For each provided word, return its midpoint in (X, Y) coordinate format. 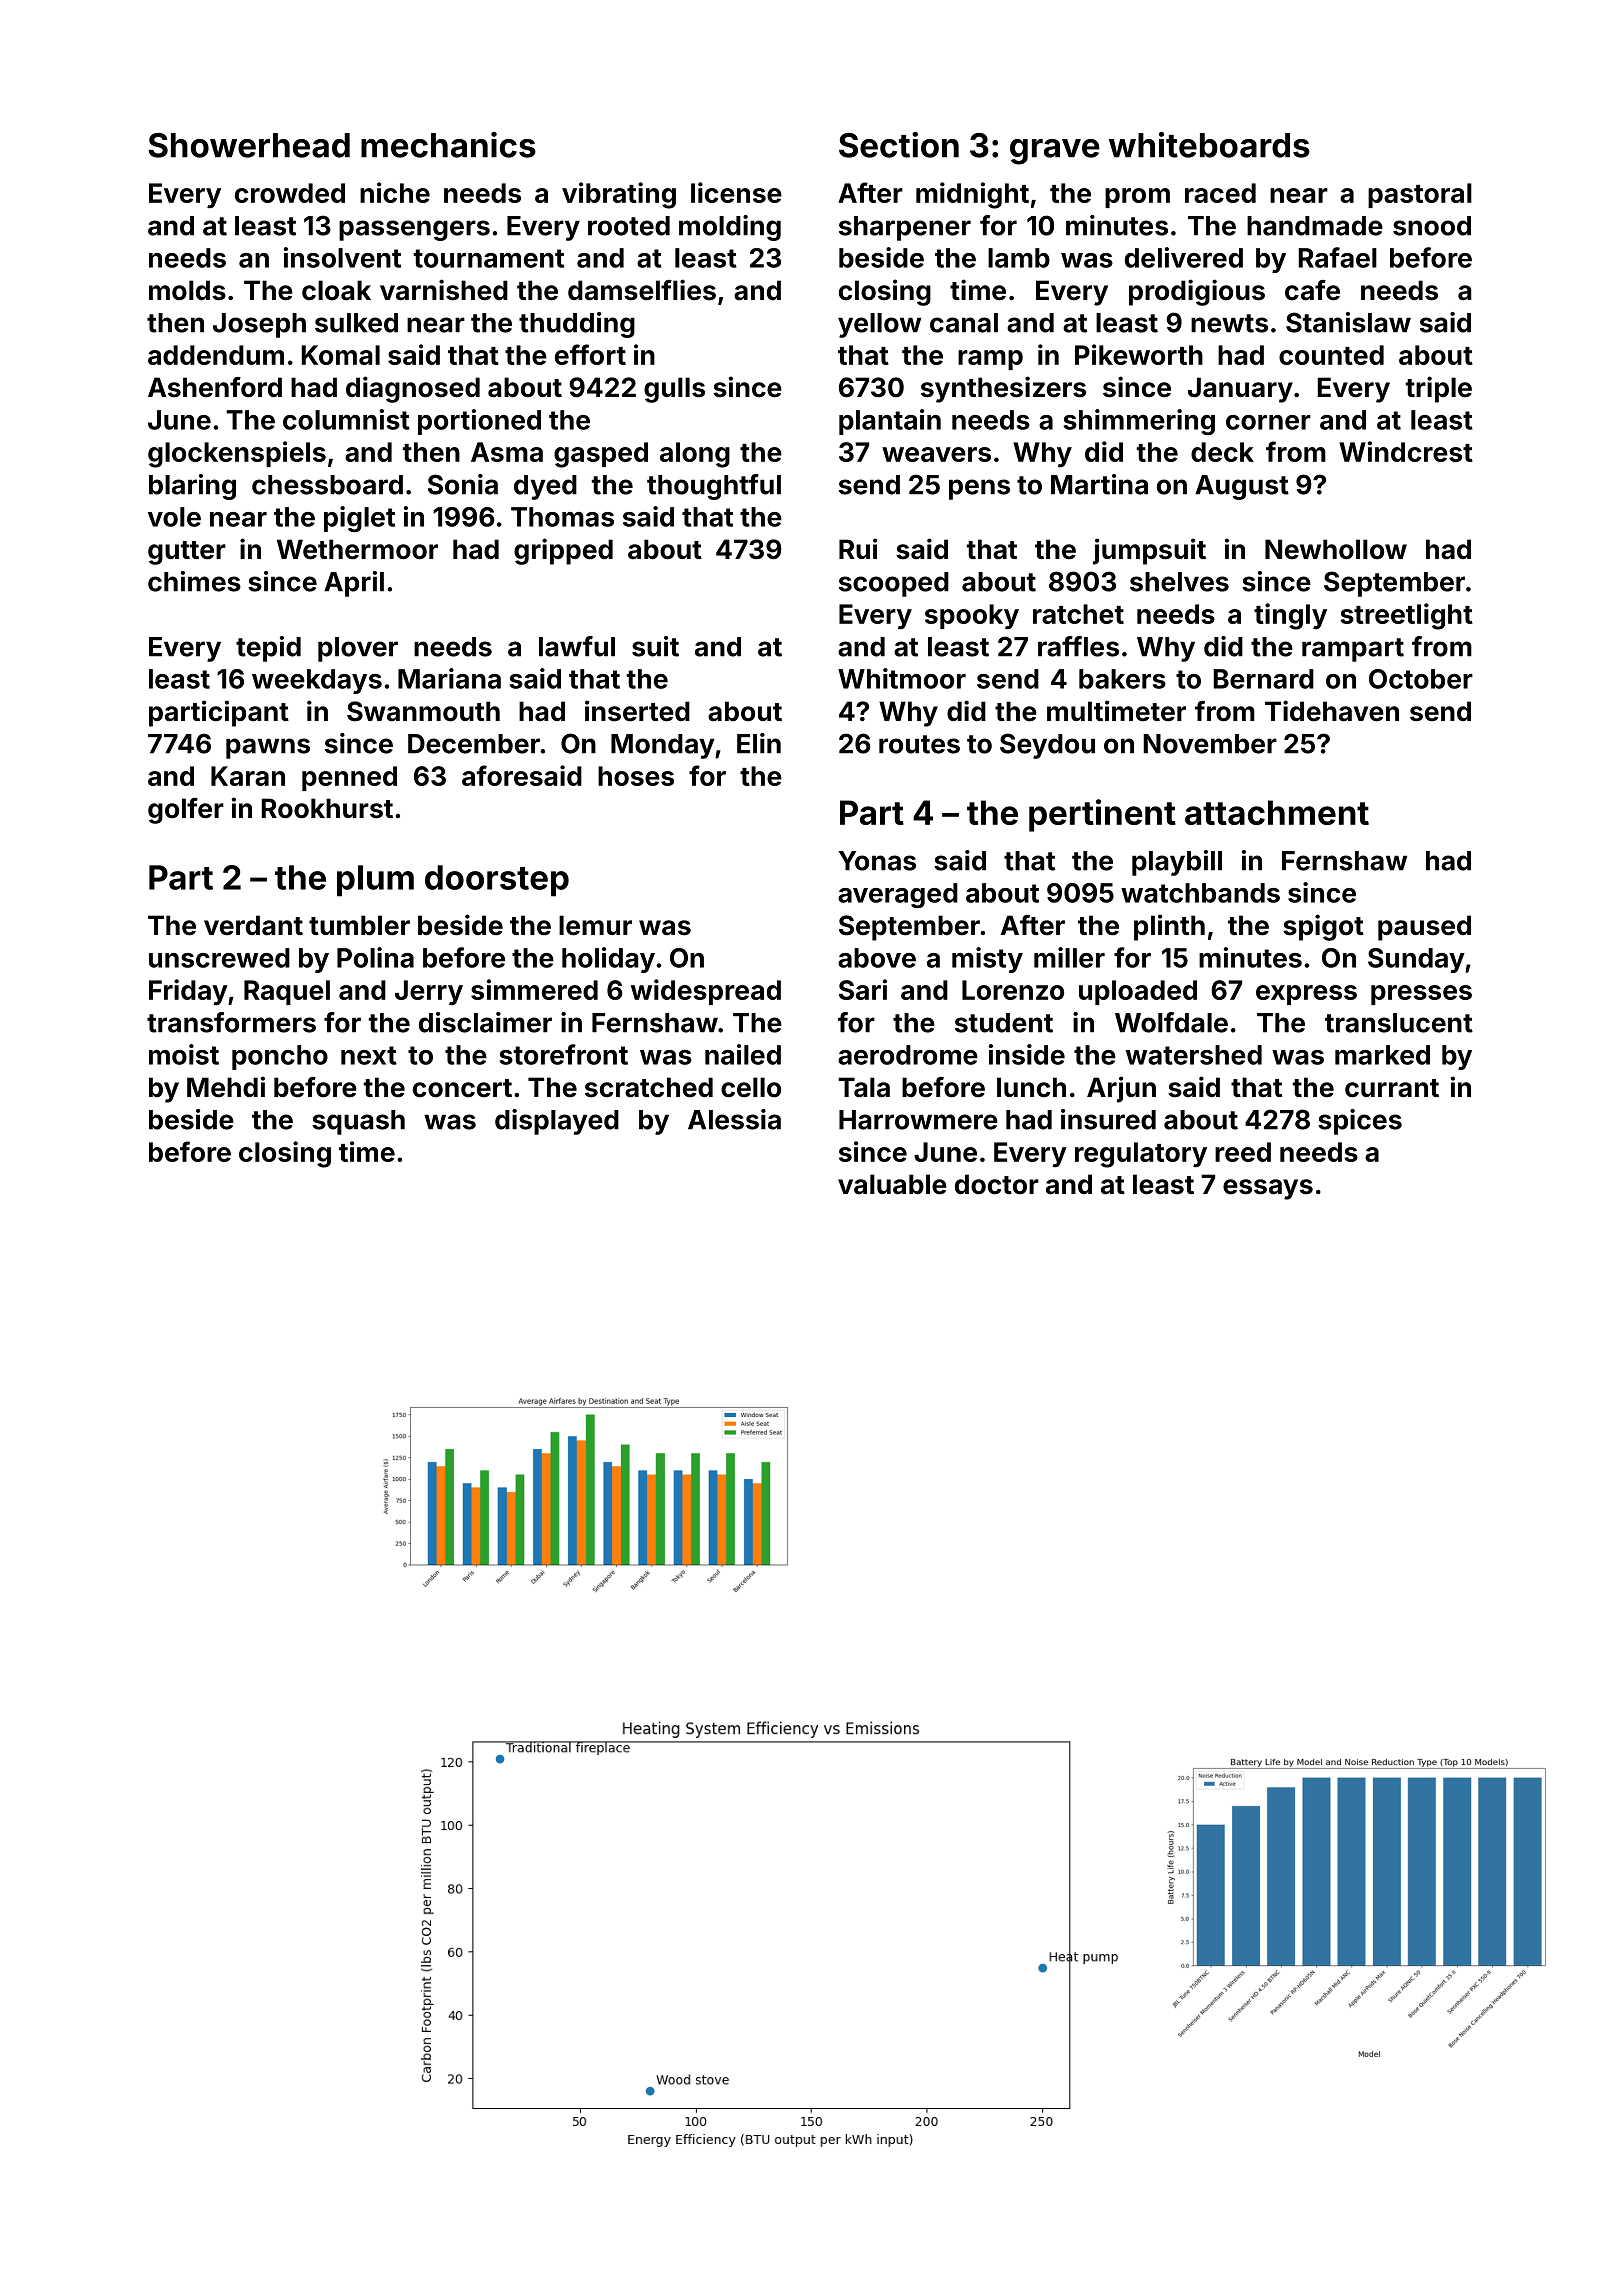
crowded (290, 193)
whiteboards (1209, 145)
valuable (892, 1184)
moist (184, 1054)
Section (899, 145)
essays (1268, 1189)
